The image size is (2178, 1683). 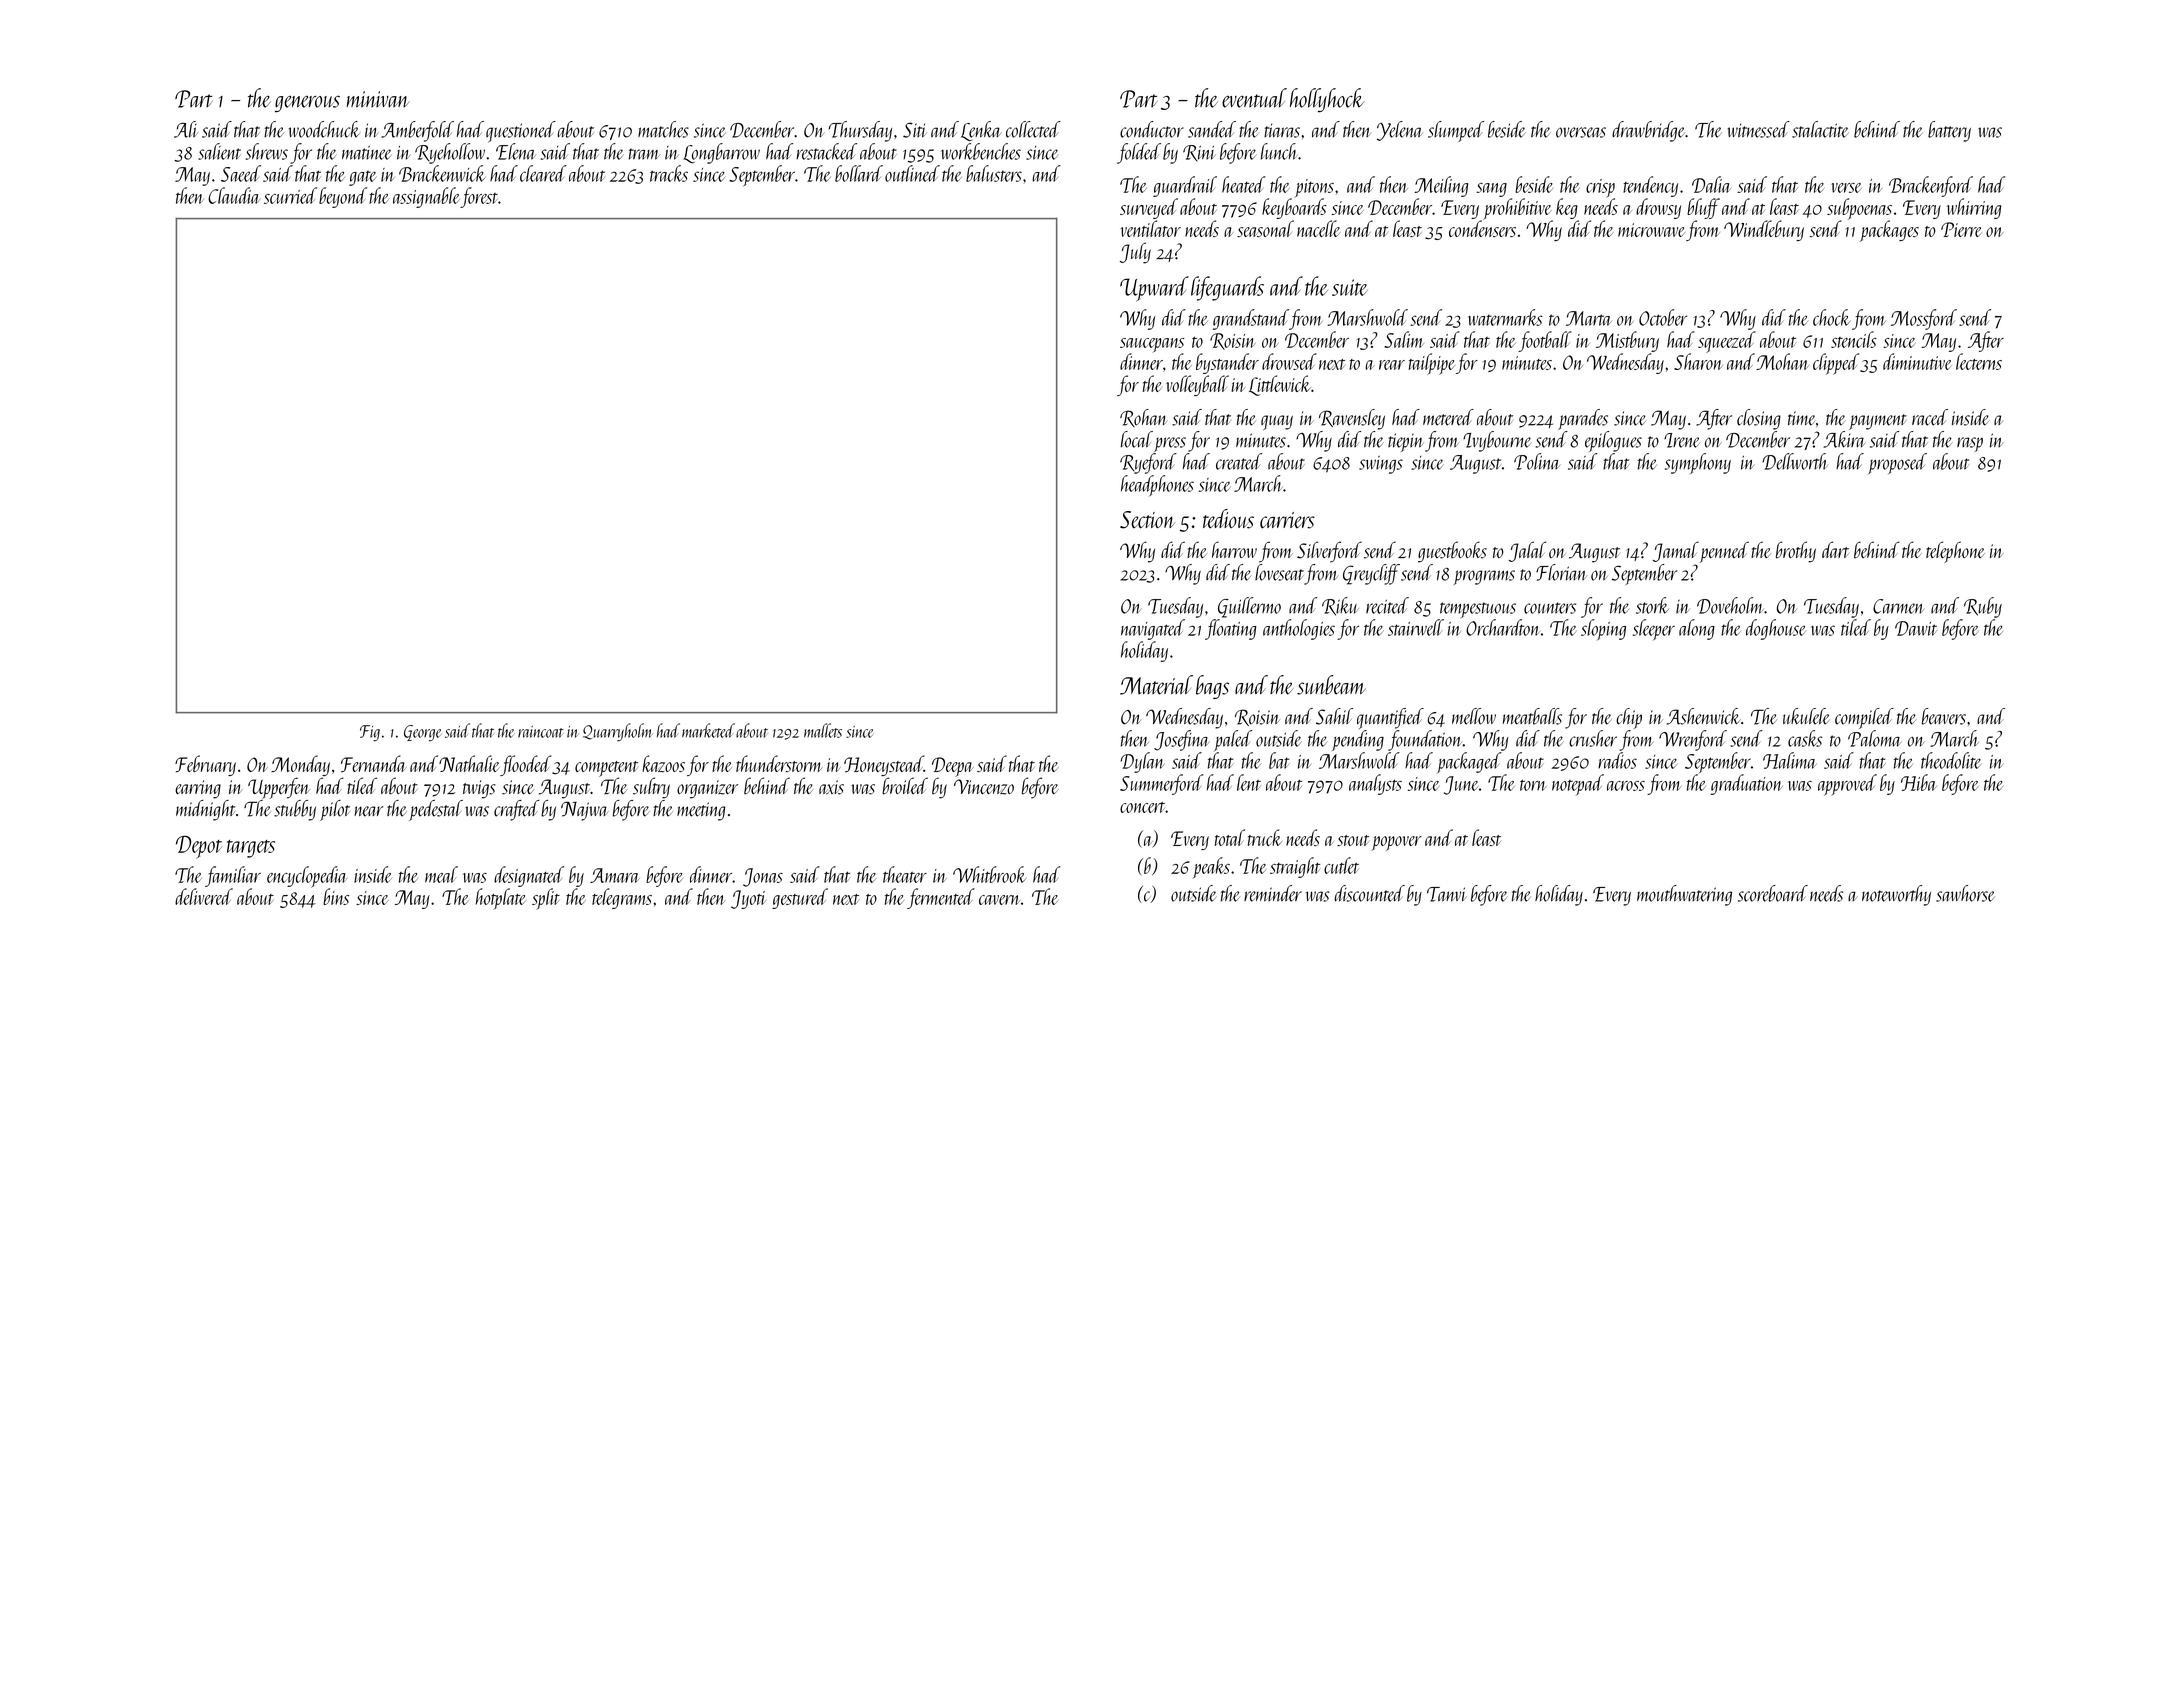 What do you see at coordinates (1147, 520) in the screenshot?
I see `Section` at bounding box center [1147, 520].
